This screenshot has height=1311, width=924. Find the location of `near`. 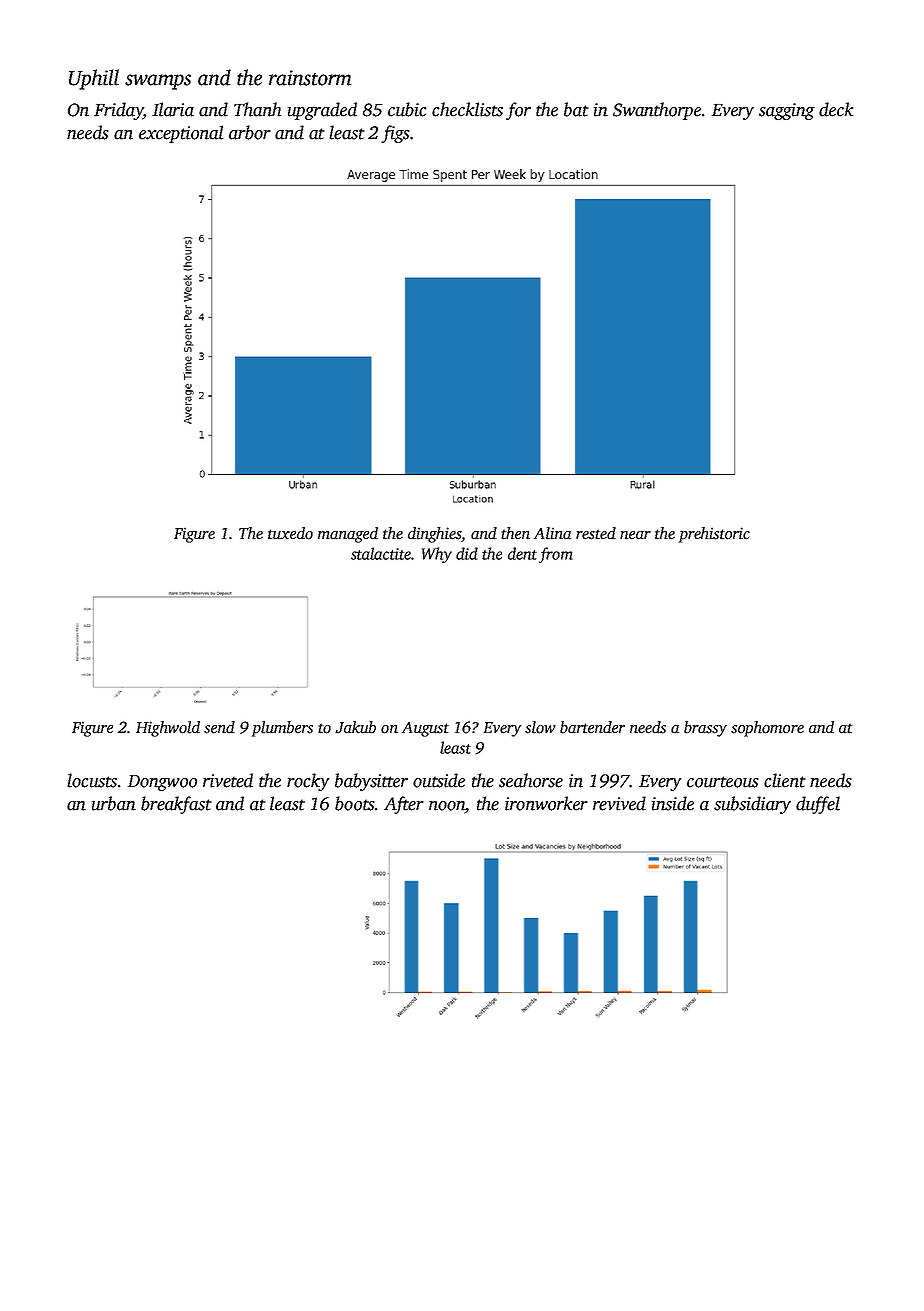

near is located at coordinates (635, 535).
